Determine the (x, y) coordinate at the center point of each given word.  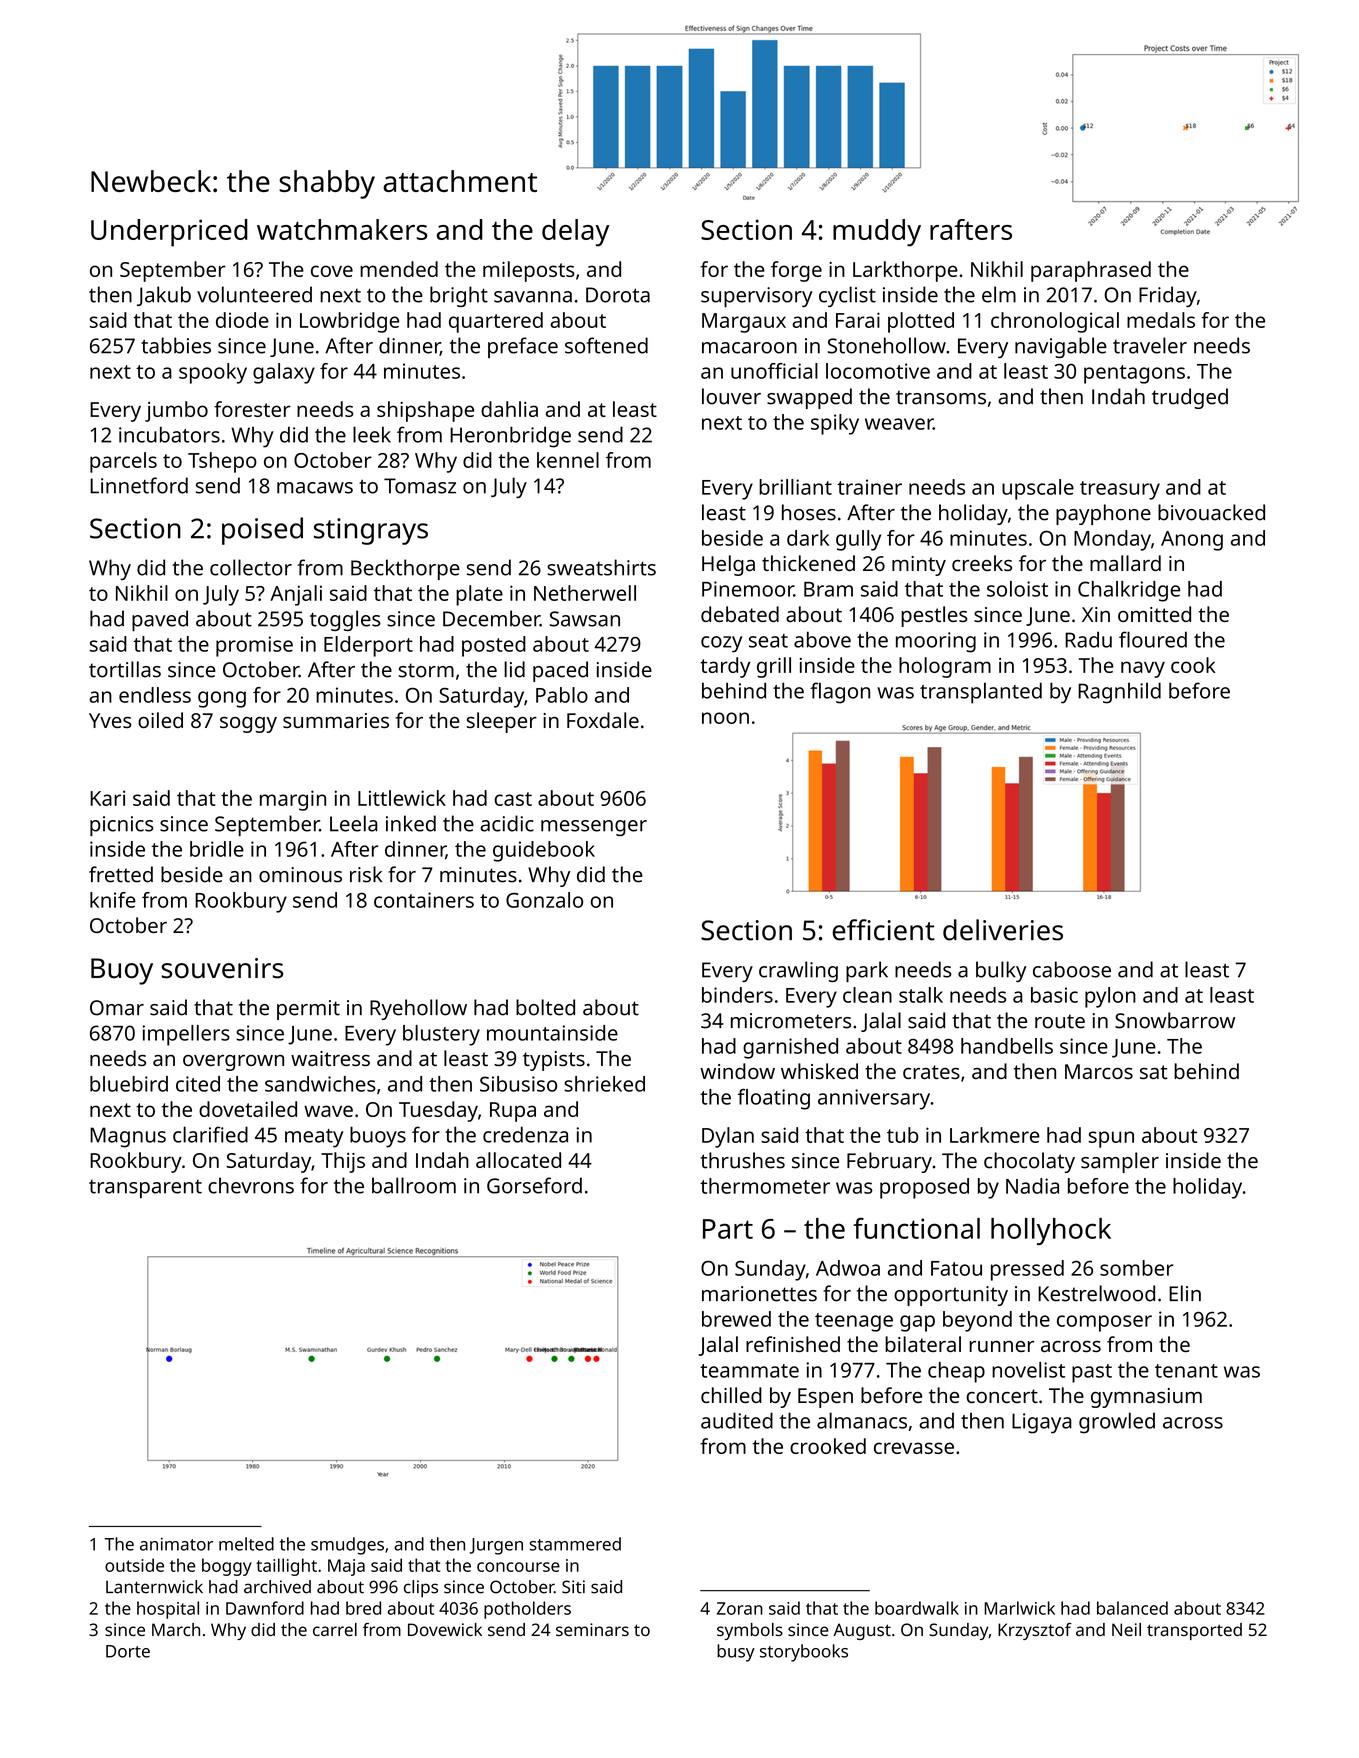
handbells (1007, 1046)
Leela (354, 823)
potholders (527, 1610)
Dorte (128, 1651)
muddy (877, 233)
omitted (1154, 614)
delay (575, 233)
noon (725, 718)
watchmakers (342, 229)
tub (902, 1135)
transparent (145, 1189)
